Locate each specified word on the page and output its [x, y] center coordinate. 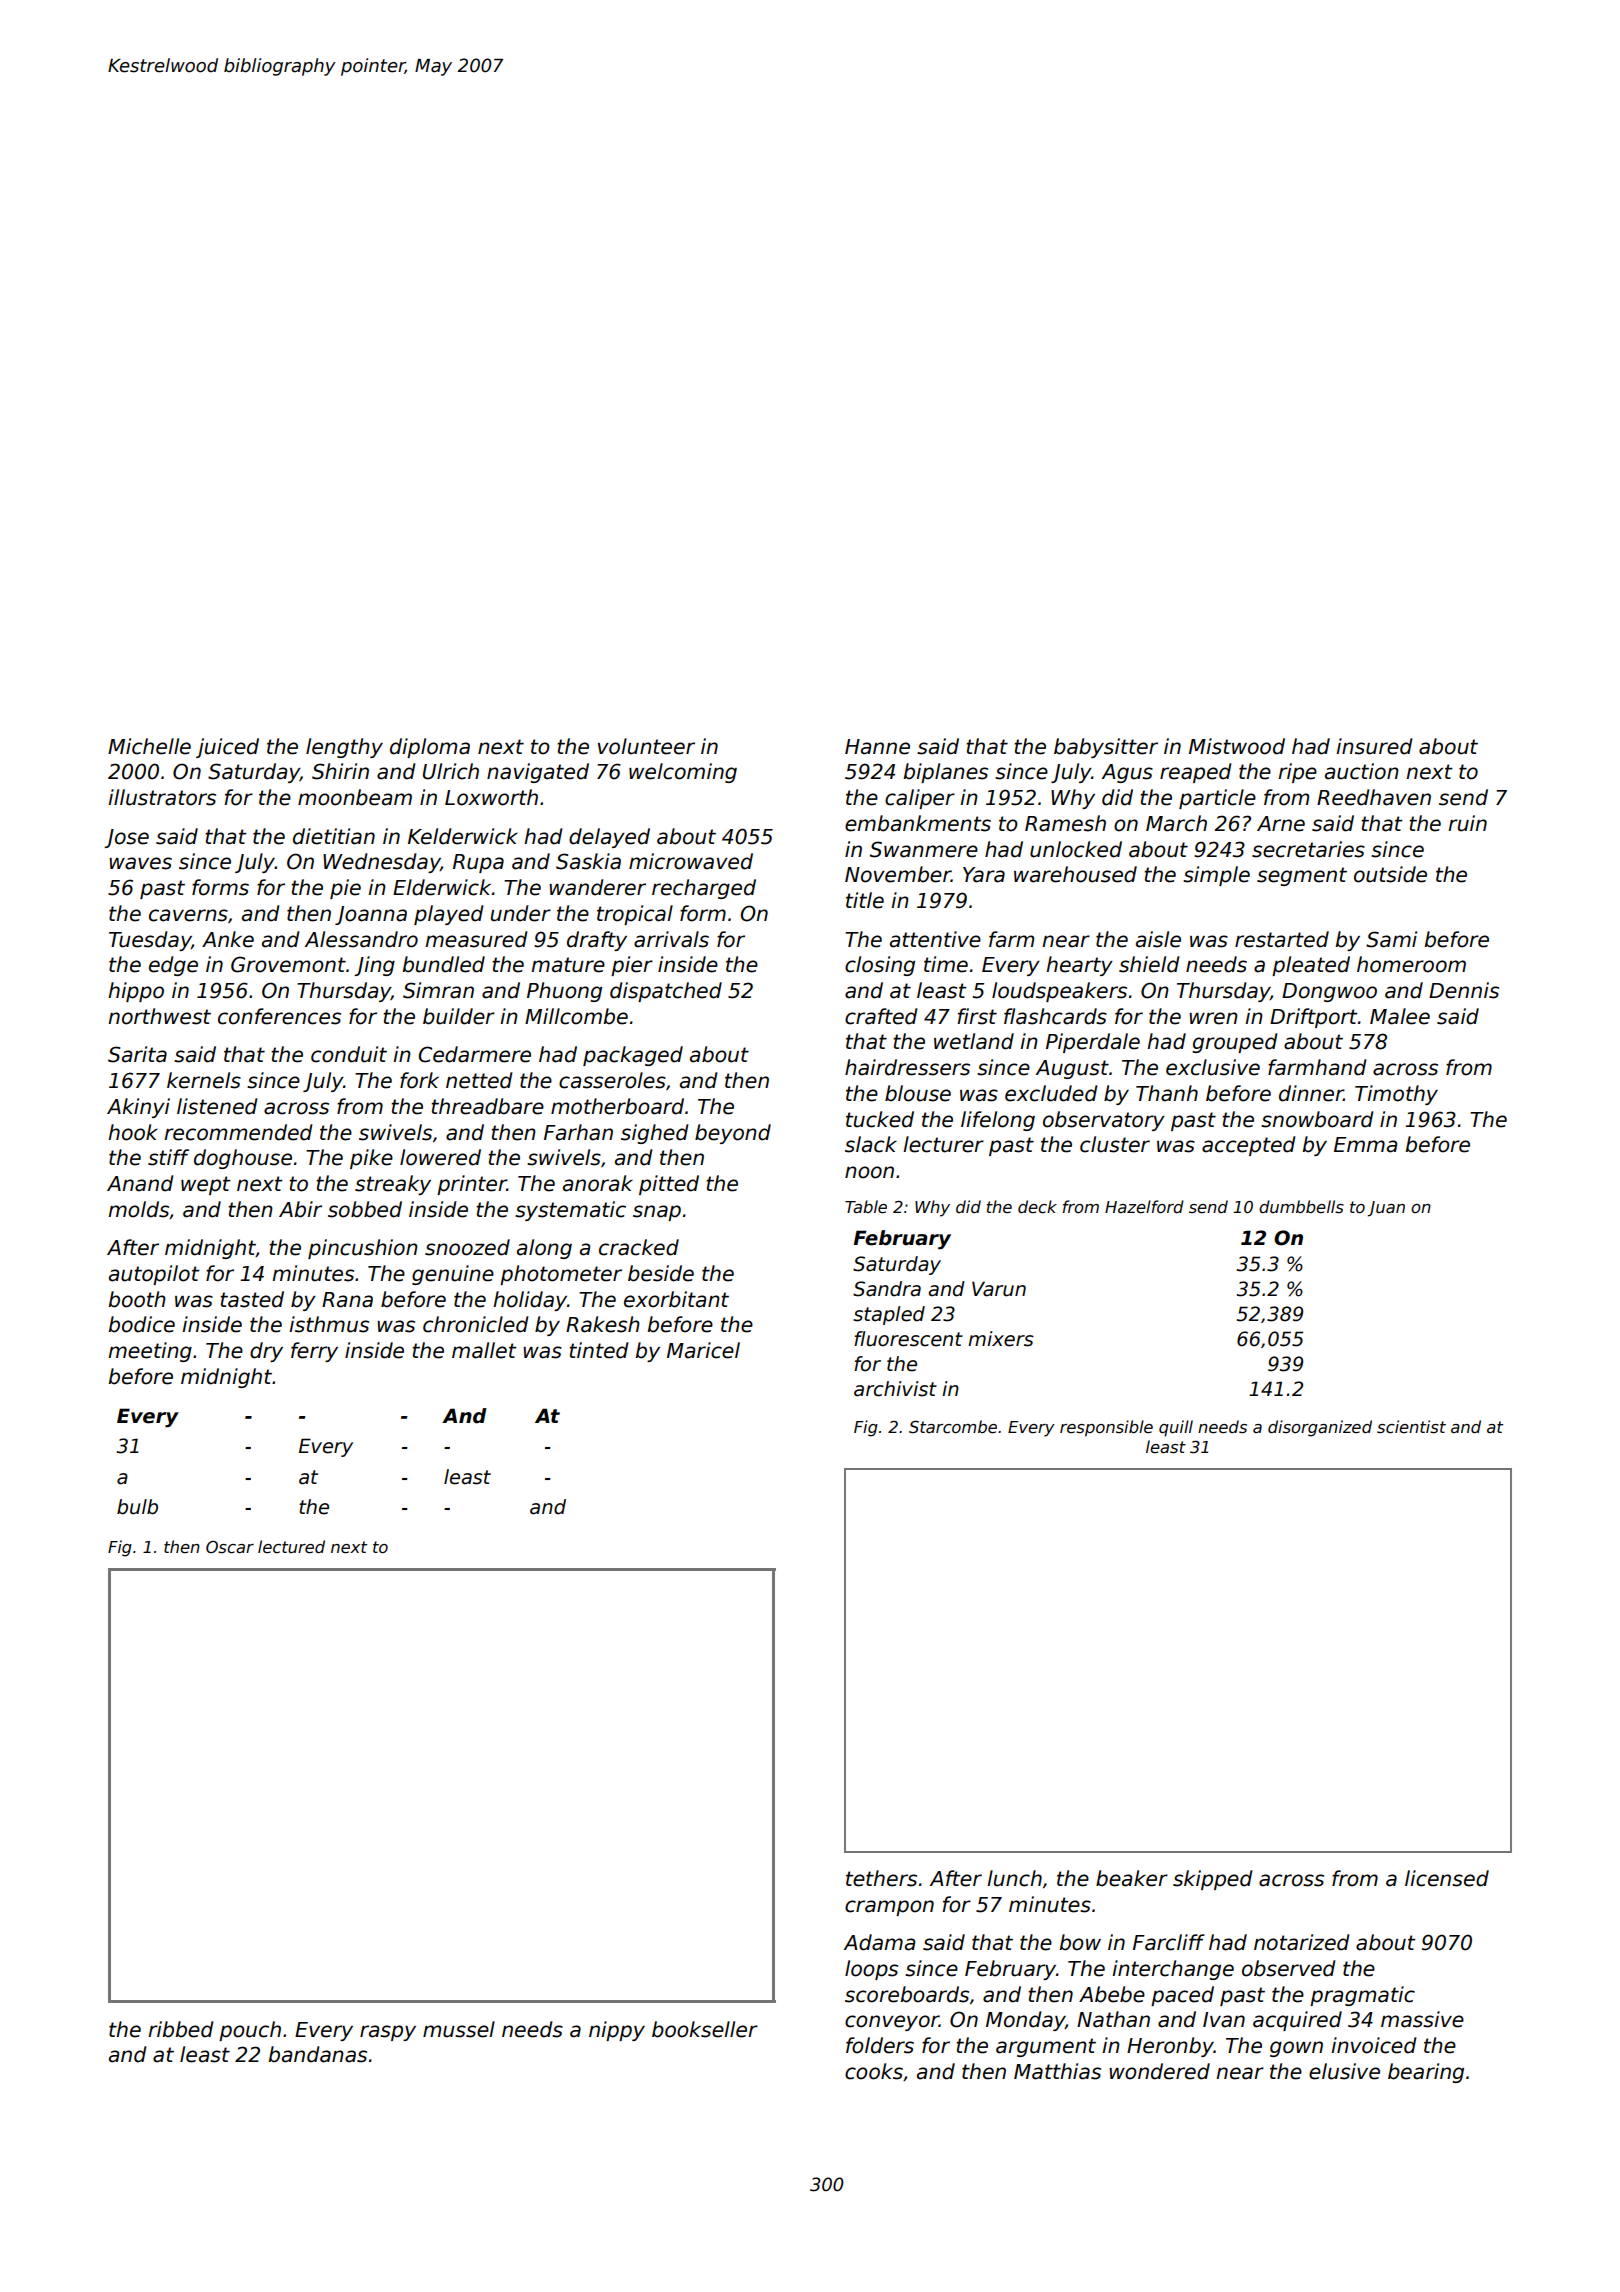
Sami [1391, 939]
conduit [349, 1054]
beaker [1132, 1878]
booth [137, 1299]
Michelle [149, 746]
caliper [920, 799]
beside [661, 1273]
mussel [459, 2029]
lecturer [943, 1144]
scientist [1411, 1427]
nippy [617, 2031]
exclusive [1213, 1067]
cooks [874, 2071]
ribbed [181, 2029]
